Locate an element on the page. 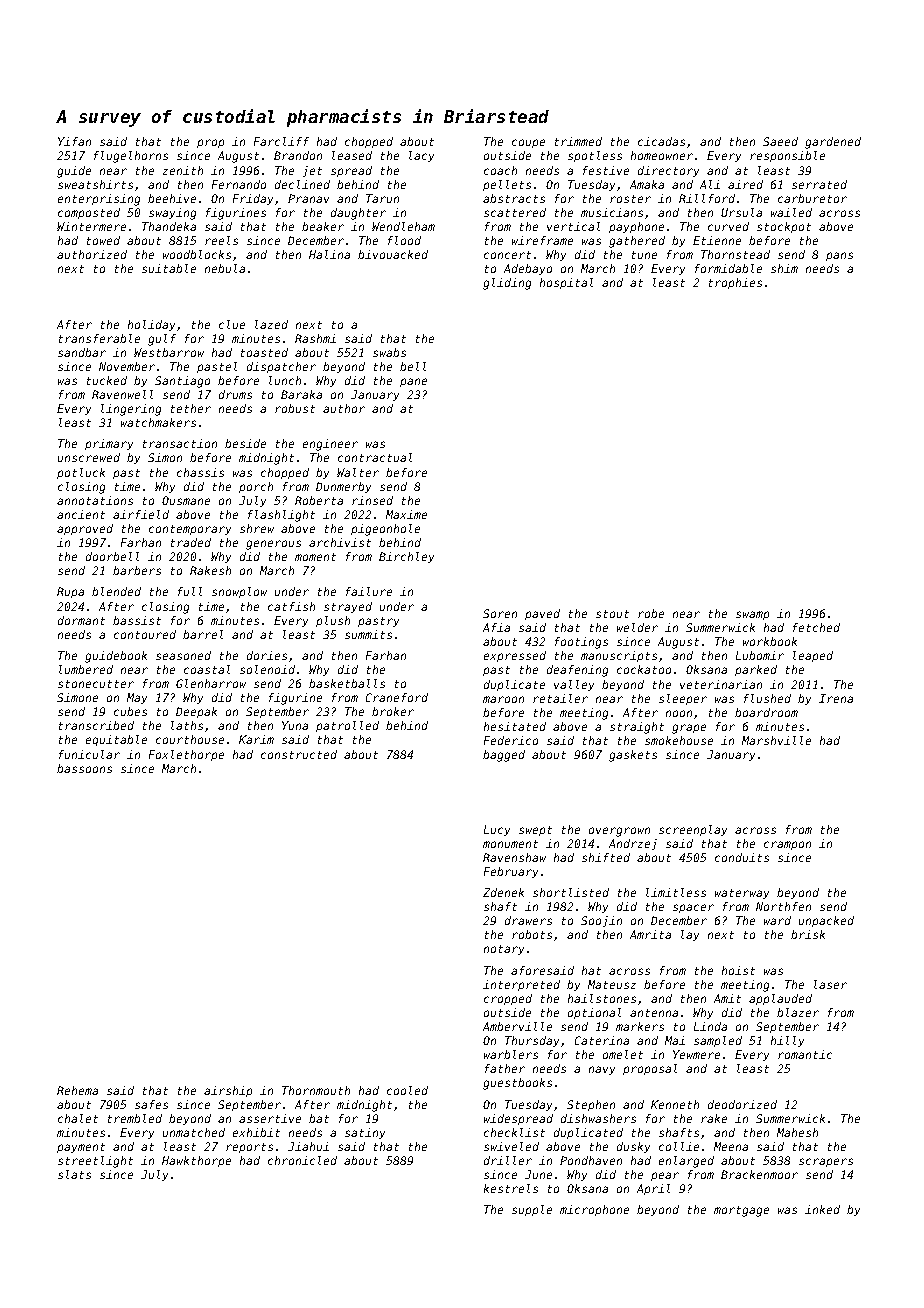 Image resolution: width=924 pixels, height=1308 pixels. cubes is located at coordinates (130, 711).
